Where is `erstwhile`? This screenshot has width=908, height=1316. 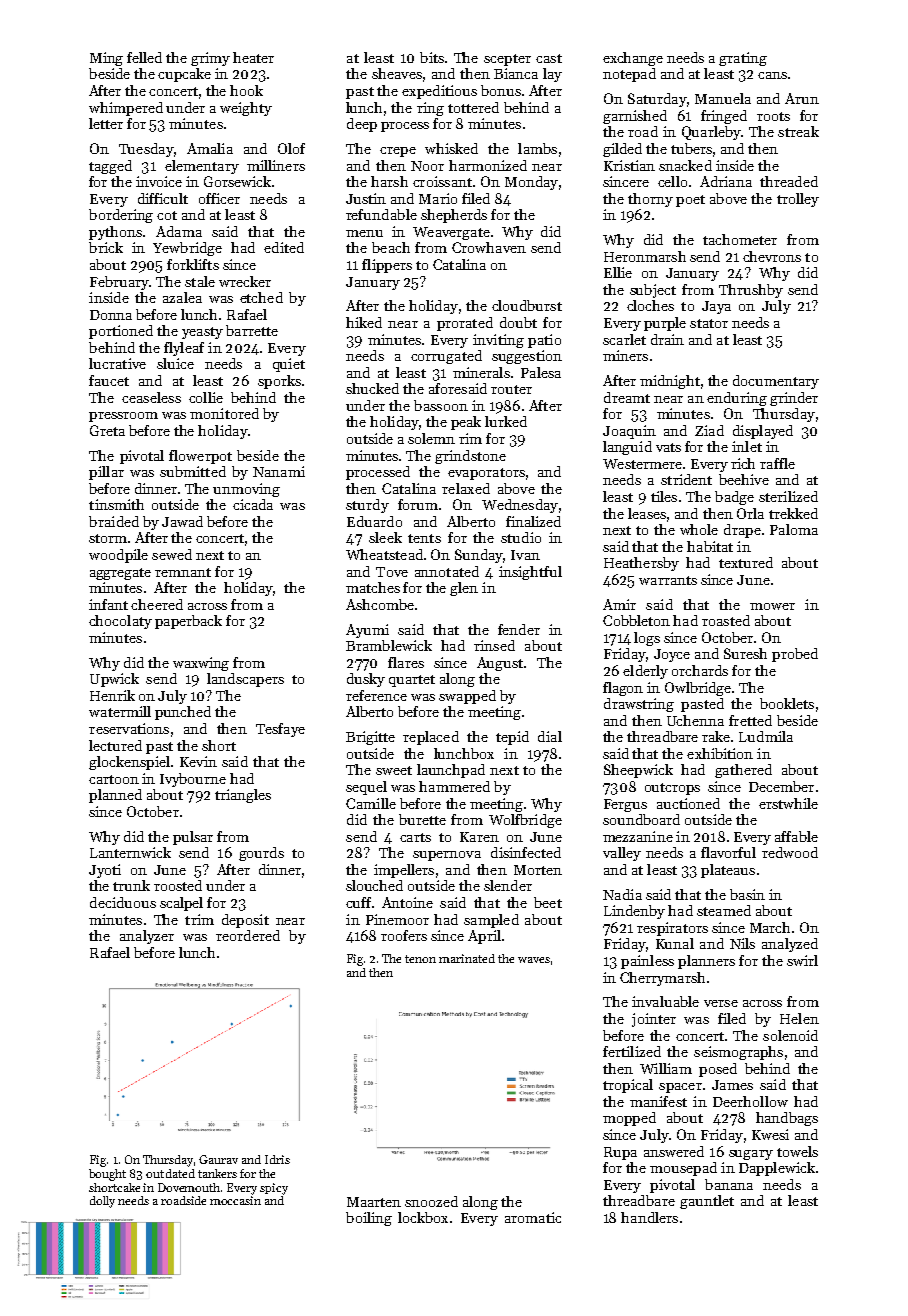 erstwhile is located at coordinates (788, 803).
